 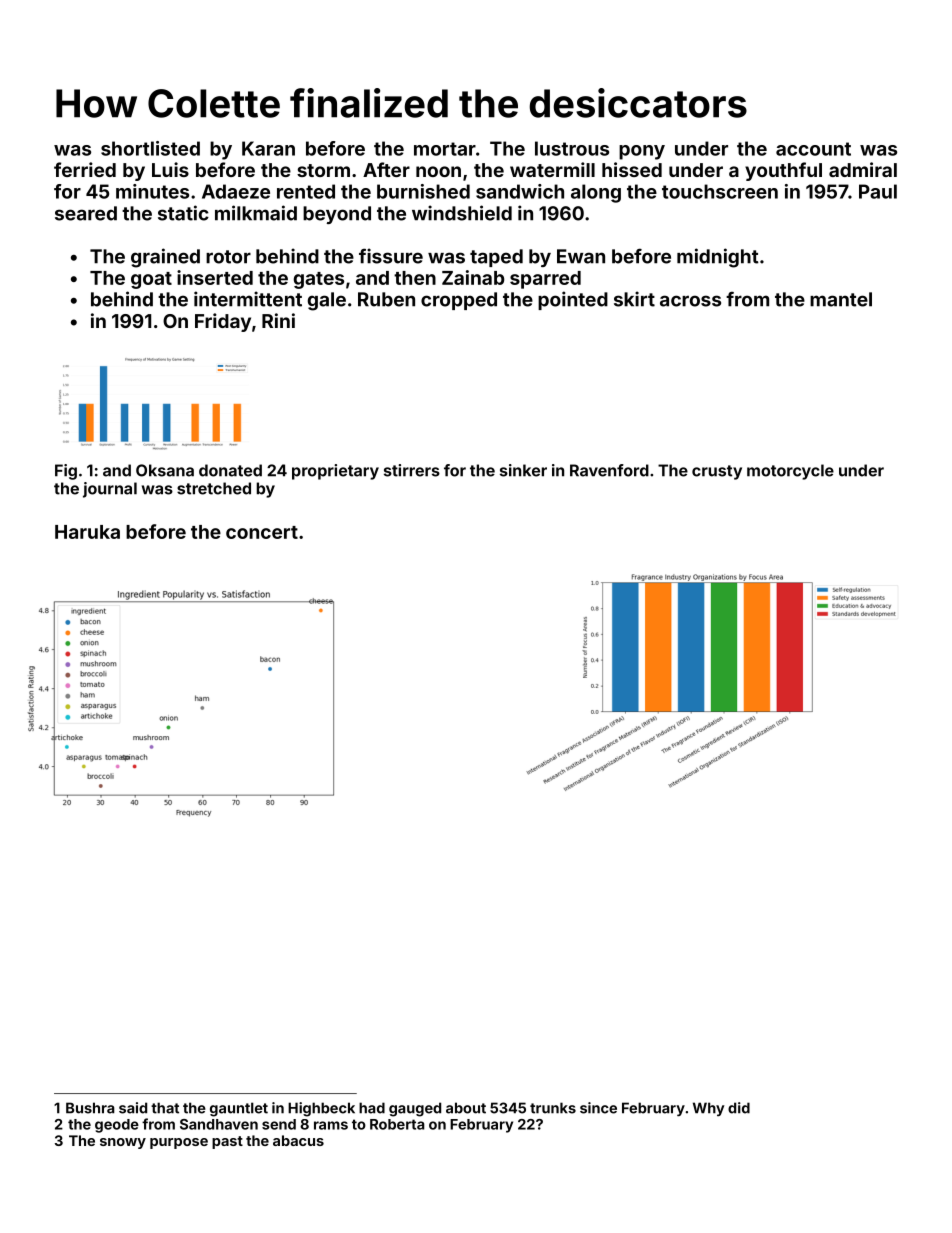 I want to click on Haruka, so click(x=87, y=532).
